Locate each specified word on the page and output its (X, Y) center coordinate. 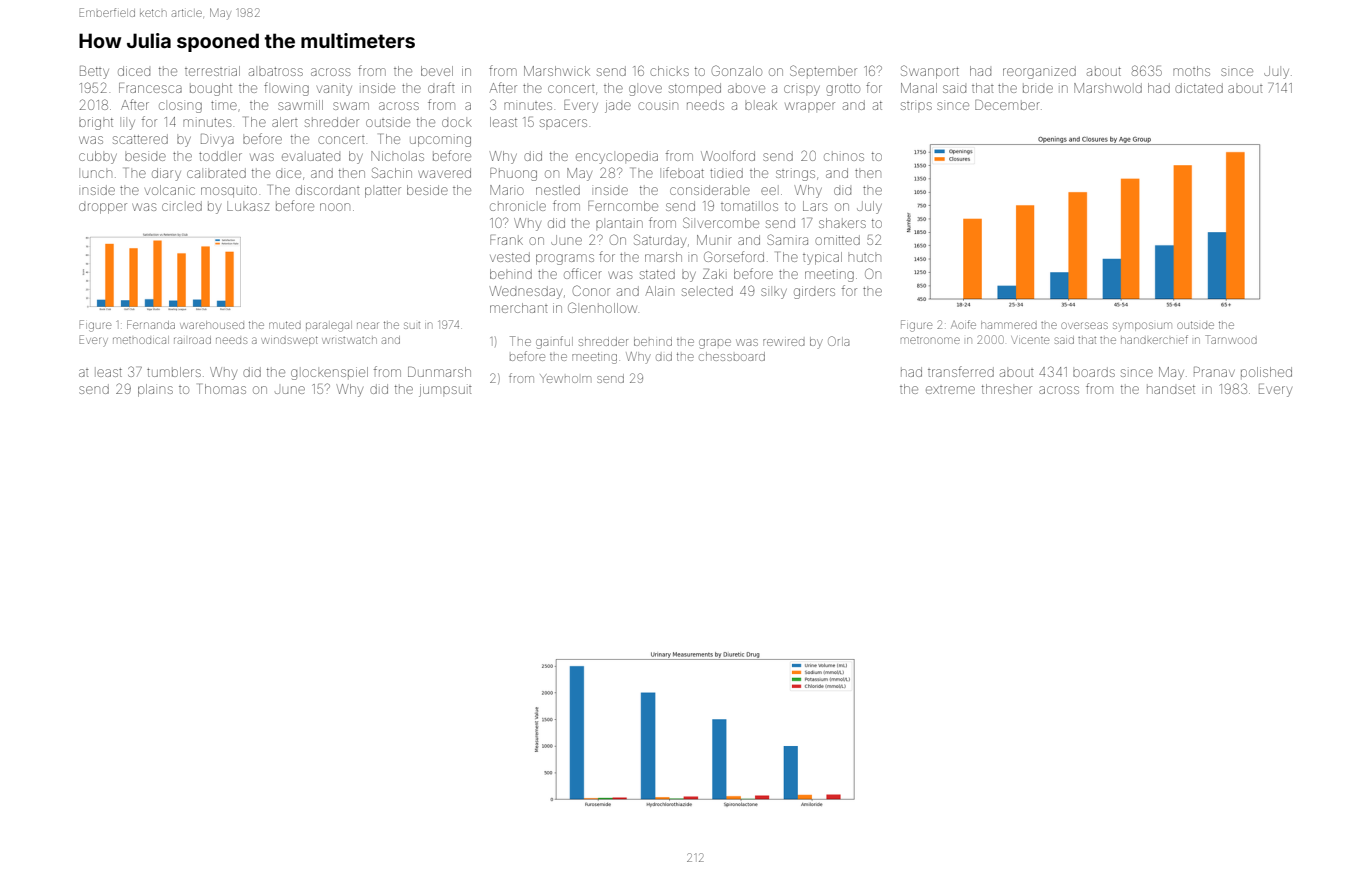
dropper (103, 208)
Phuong (513, 174)
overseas (1084, 325)
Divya (217, 140)
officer (583, 273)
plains (155, 390)
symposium (1142, 327)
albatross (276, 71)
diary (166, 174)
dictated (1199, 88)
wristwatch (349, 340)
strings (795, 175)
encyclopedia (617, 157)
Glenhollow (602, 307)
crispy (802, 90)
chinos (844, 157)
